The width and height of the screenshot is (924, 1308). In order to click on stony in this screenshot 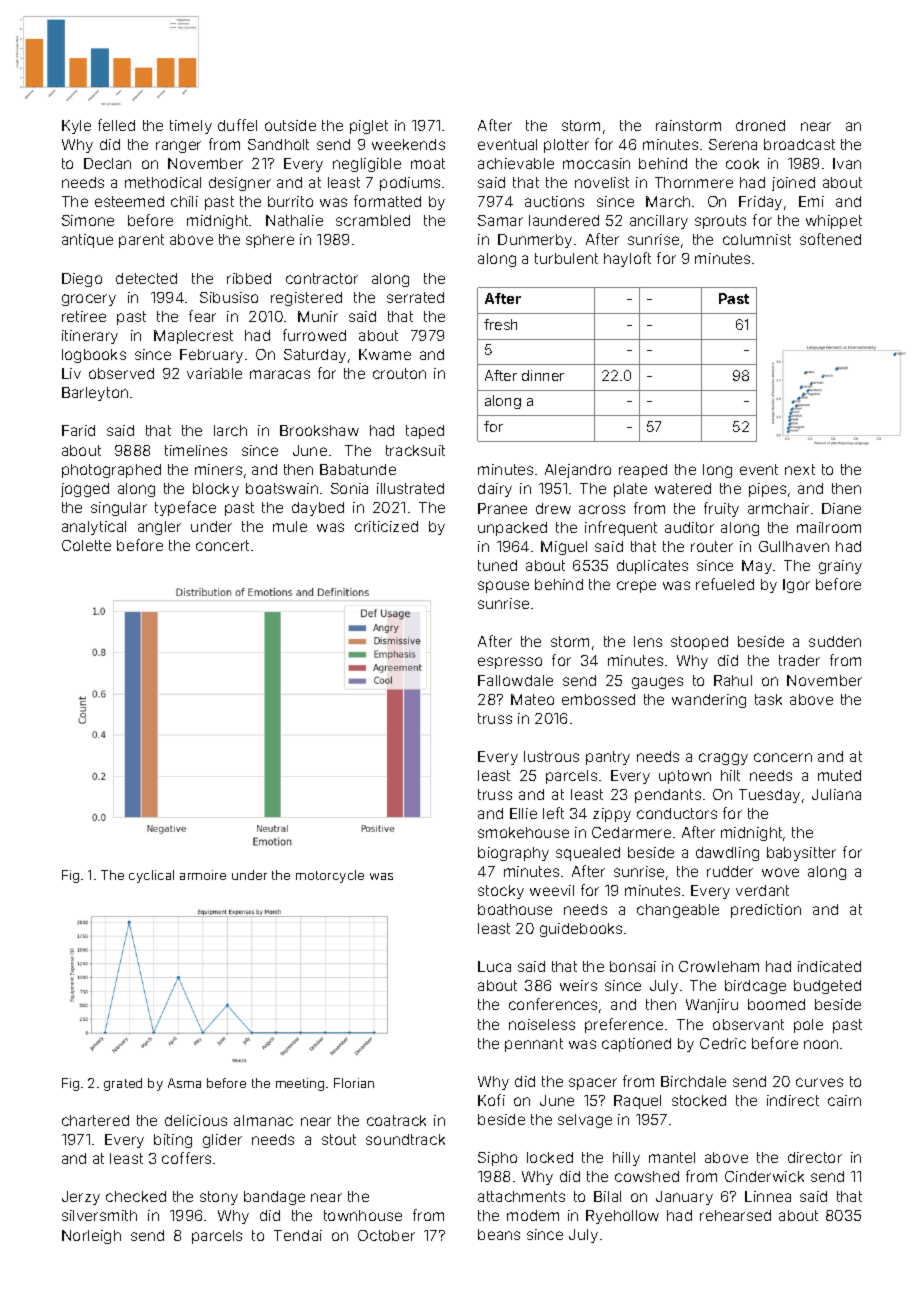, I will do `click(219, 1198)`.
